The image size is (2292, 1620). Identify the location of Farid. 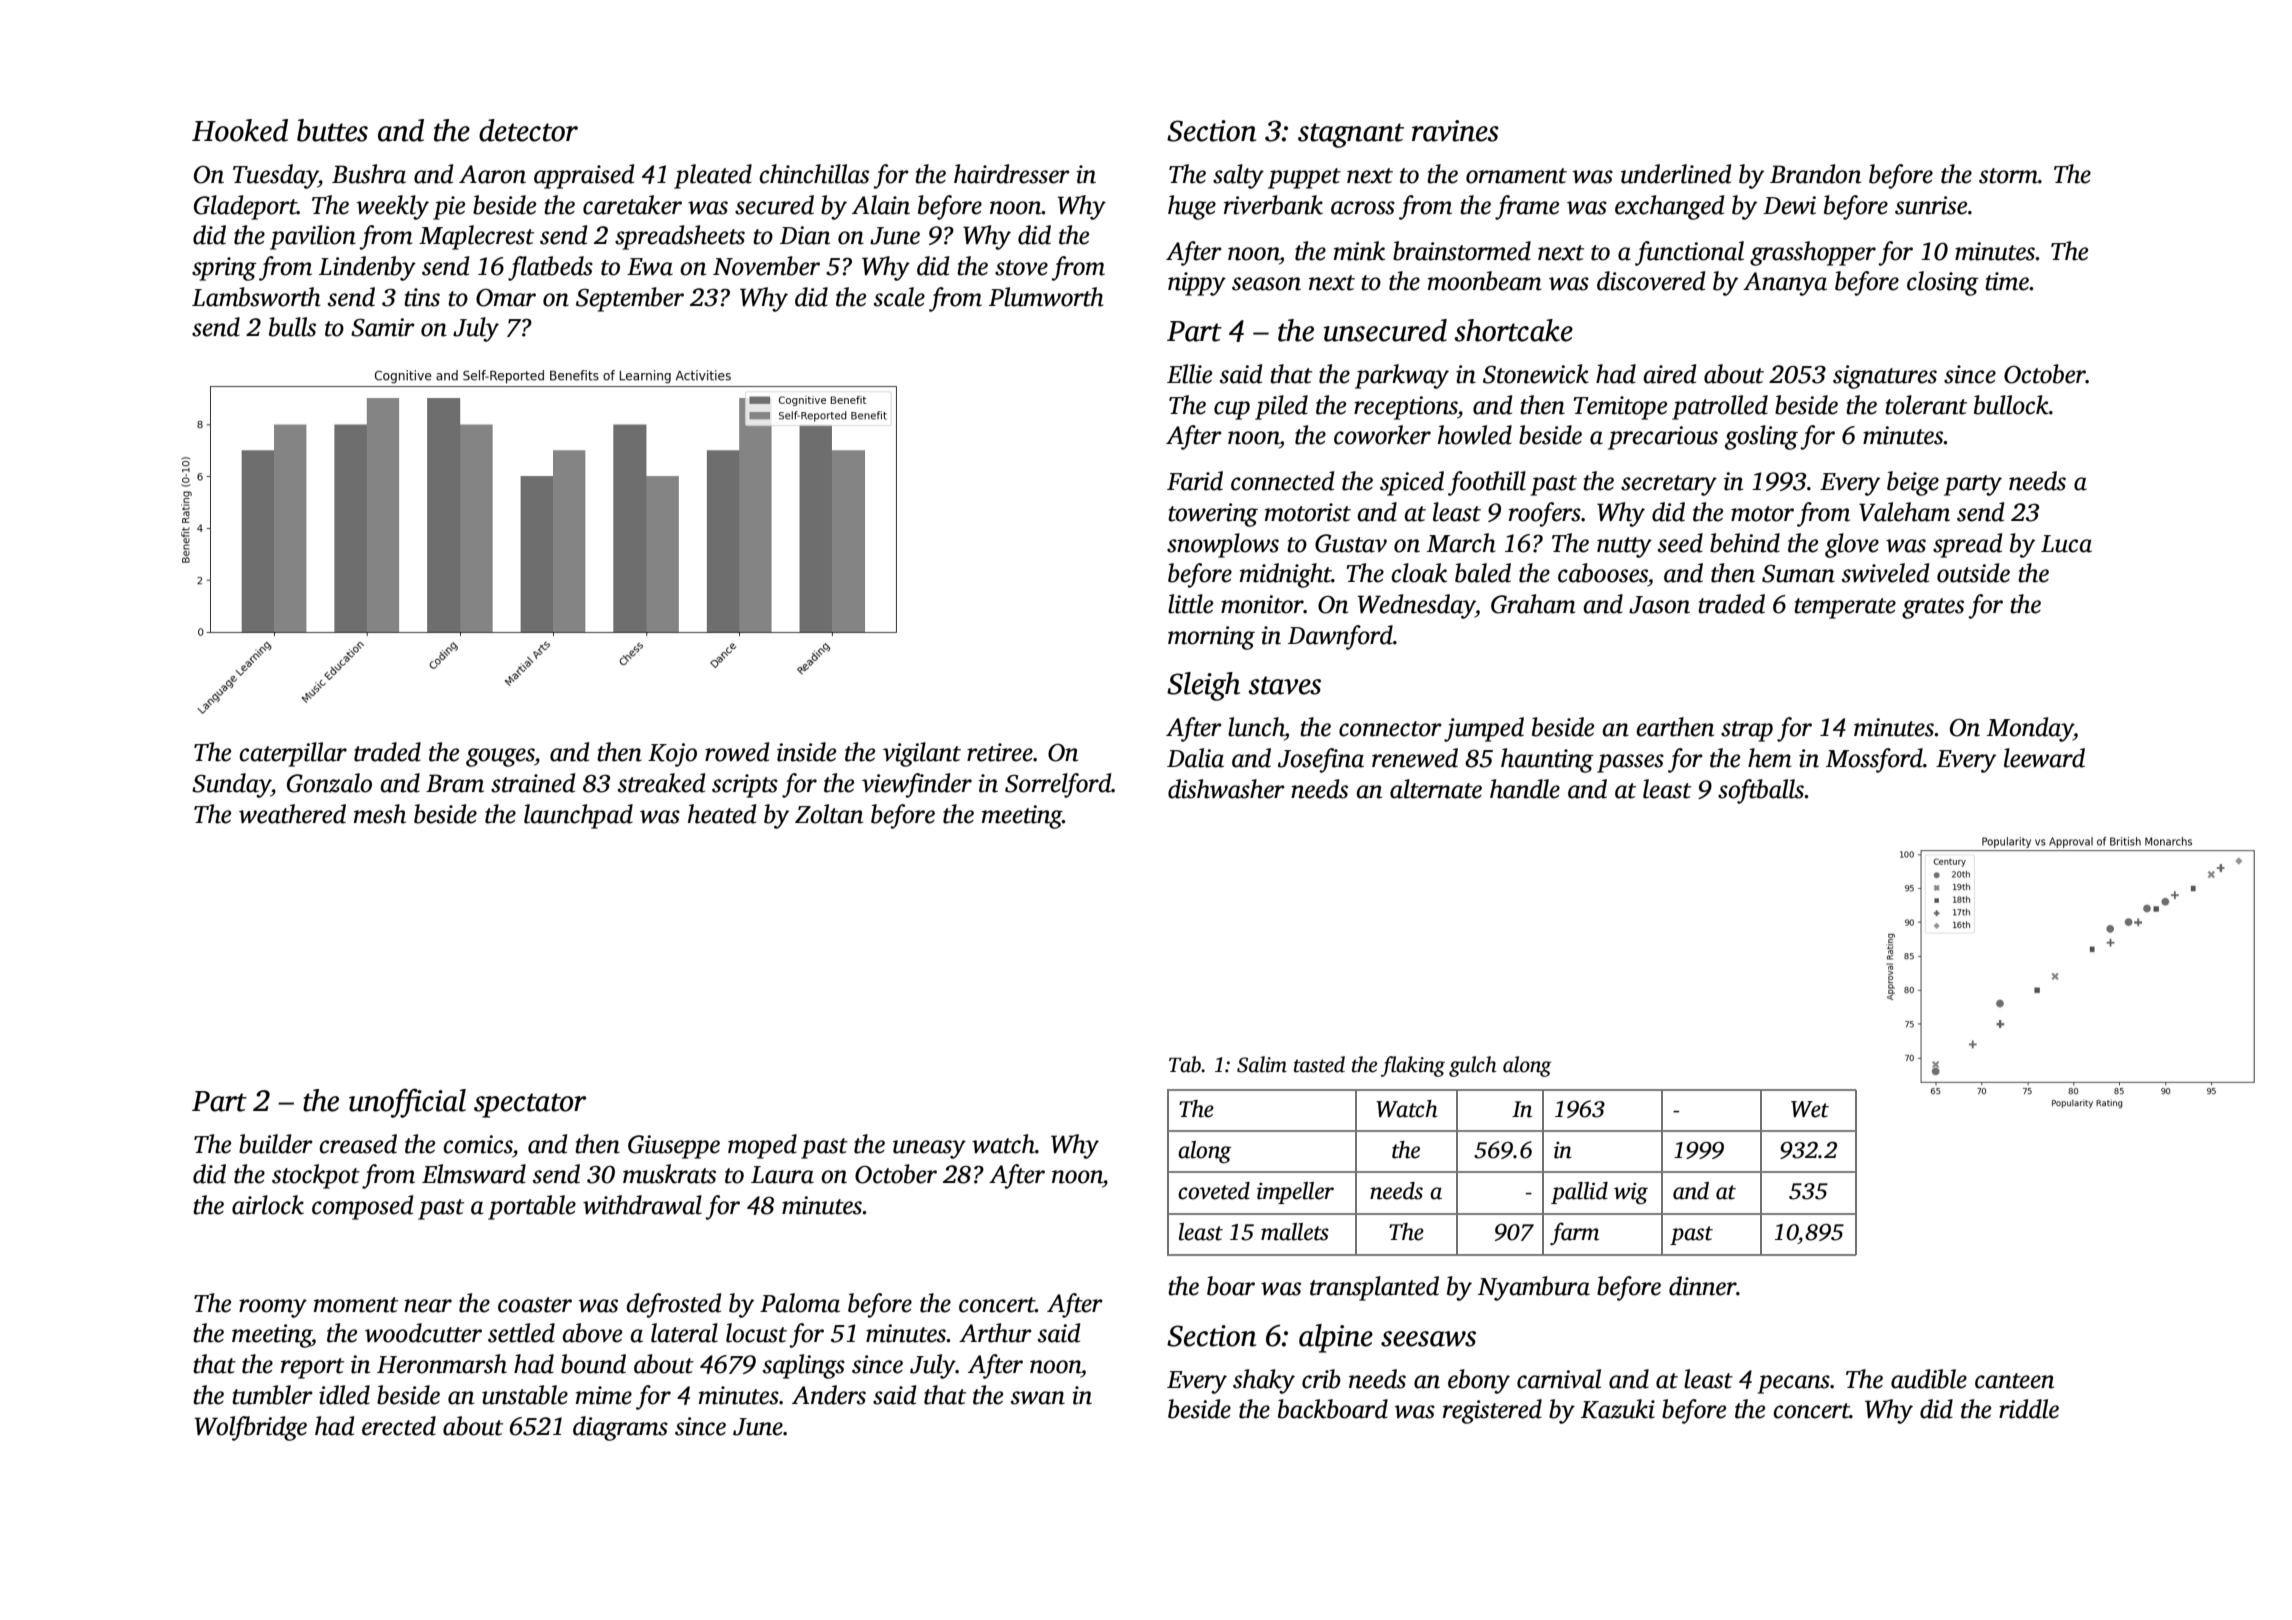
(1195, 481).
